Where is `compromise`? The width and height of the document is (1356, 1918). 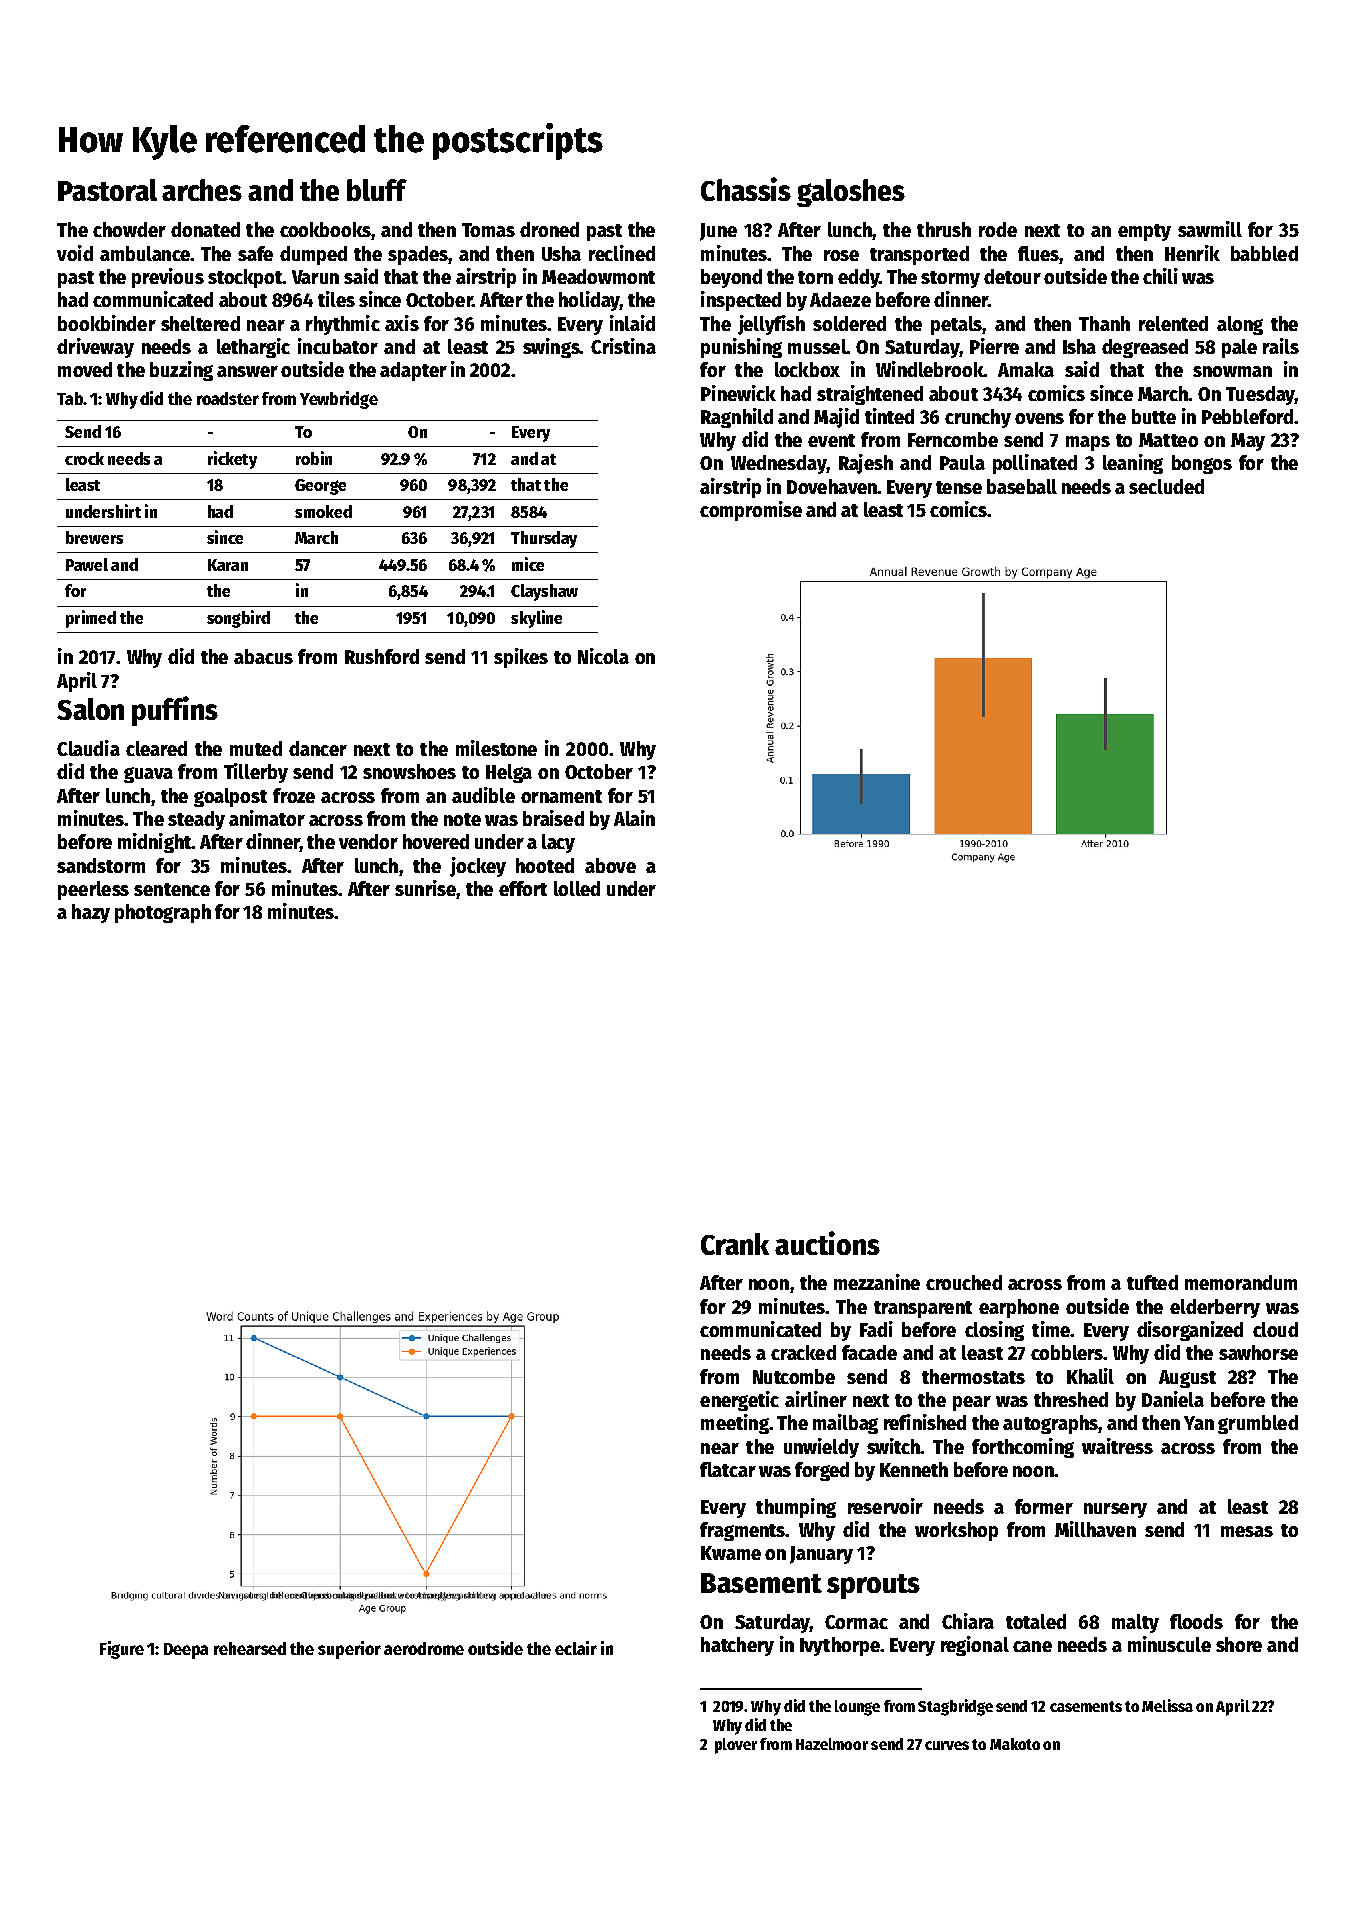 compromise is located at coordinates (751, 511).
